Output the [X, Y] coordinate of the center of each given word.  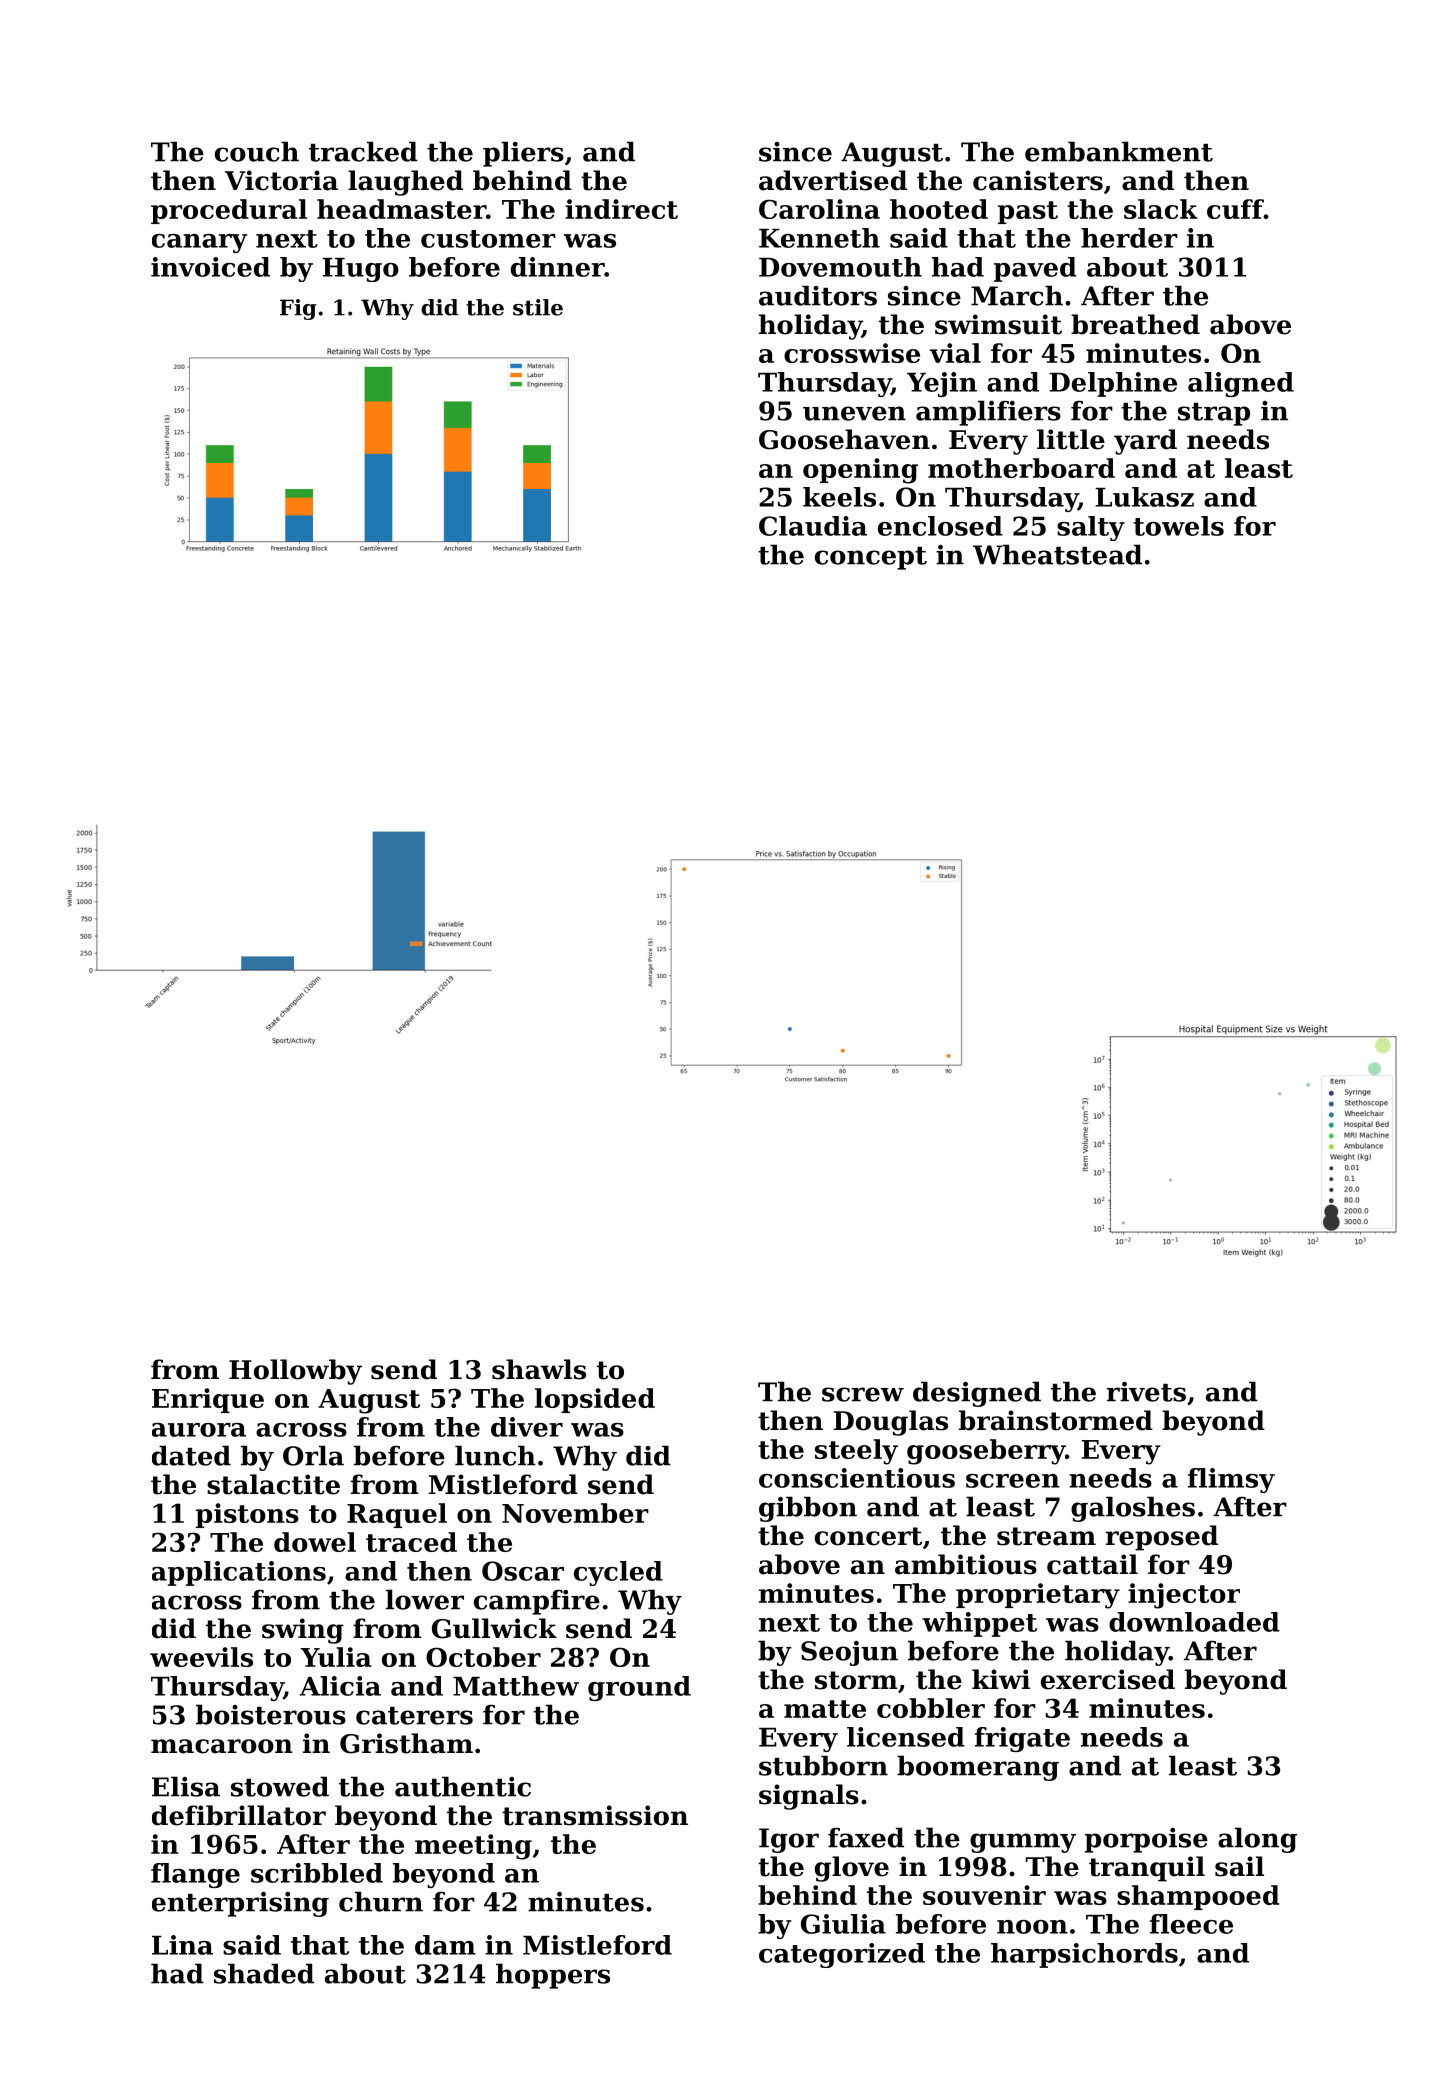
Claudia [813, 526]
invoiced [210, 267]
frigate [1022, 1739]
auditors [818, 295]
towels [1178, 526]
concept [871, 558]
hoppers [553, 1976]
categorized [842, 1955]
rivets [1146, 1392]
